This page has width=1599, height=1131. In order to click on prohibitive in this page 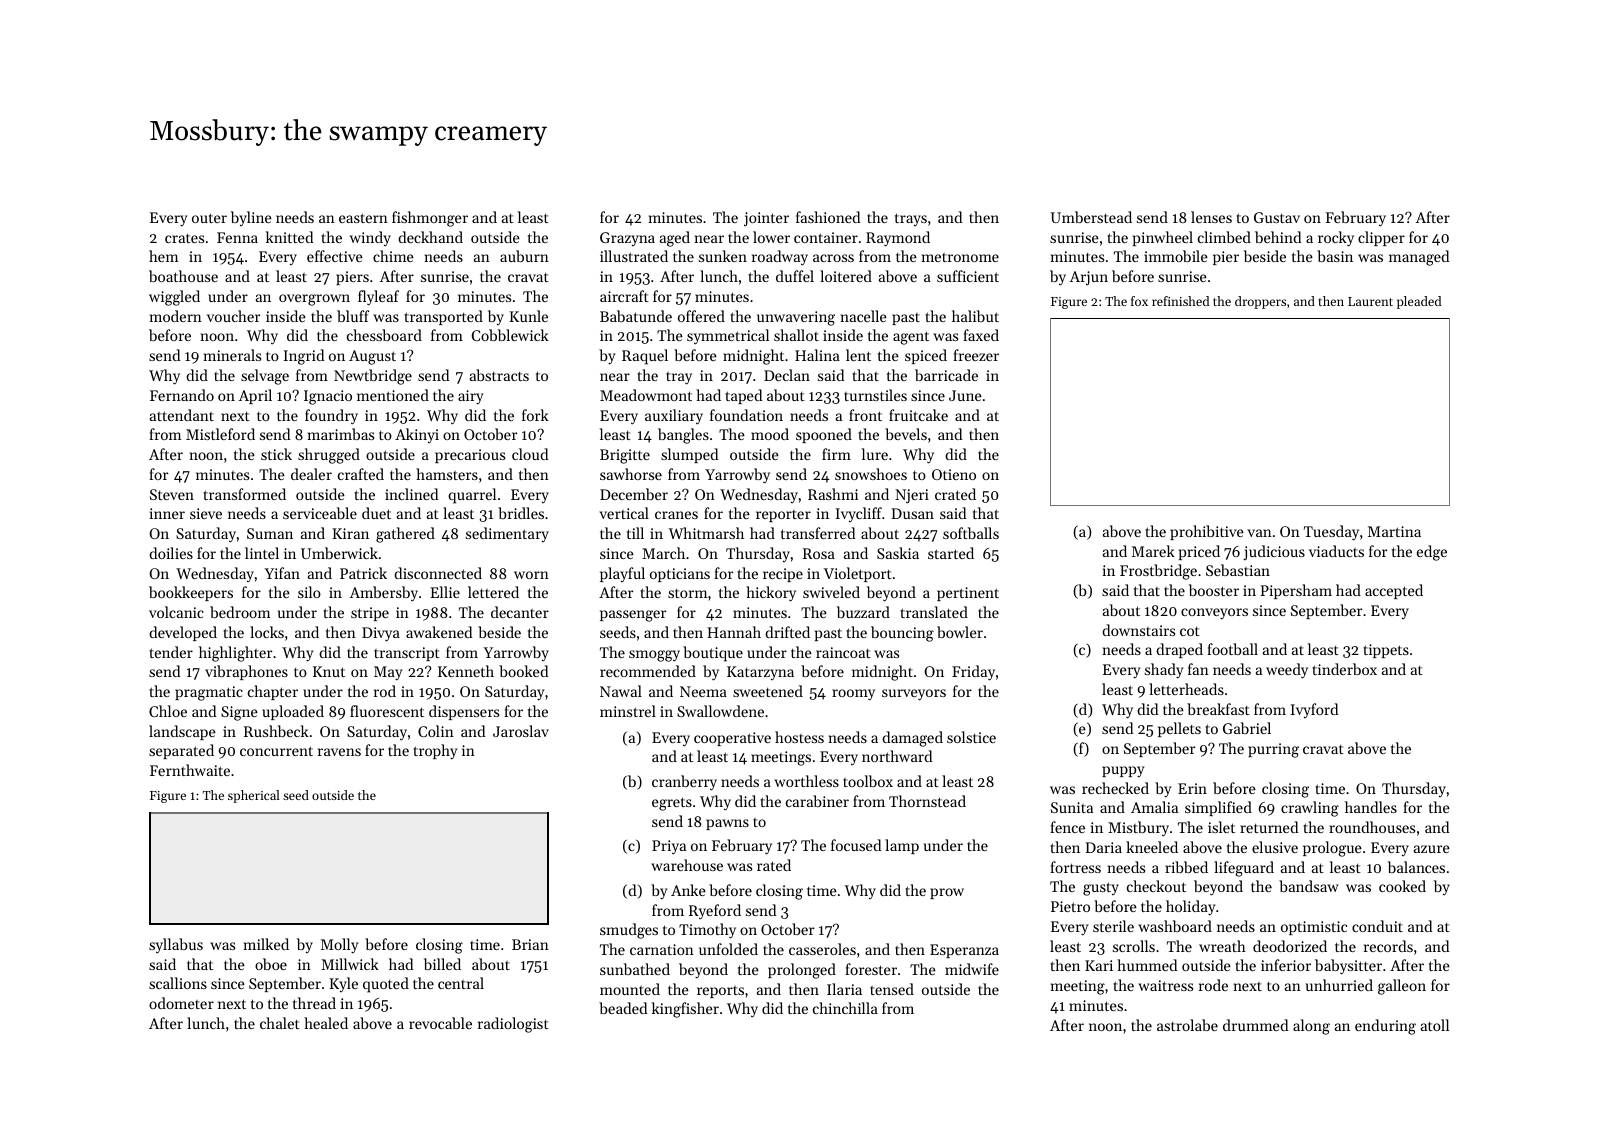, I will do `click(1207, 532)`.
